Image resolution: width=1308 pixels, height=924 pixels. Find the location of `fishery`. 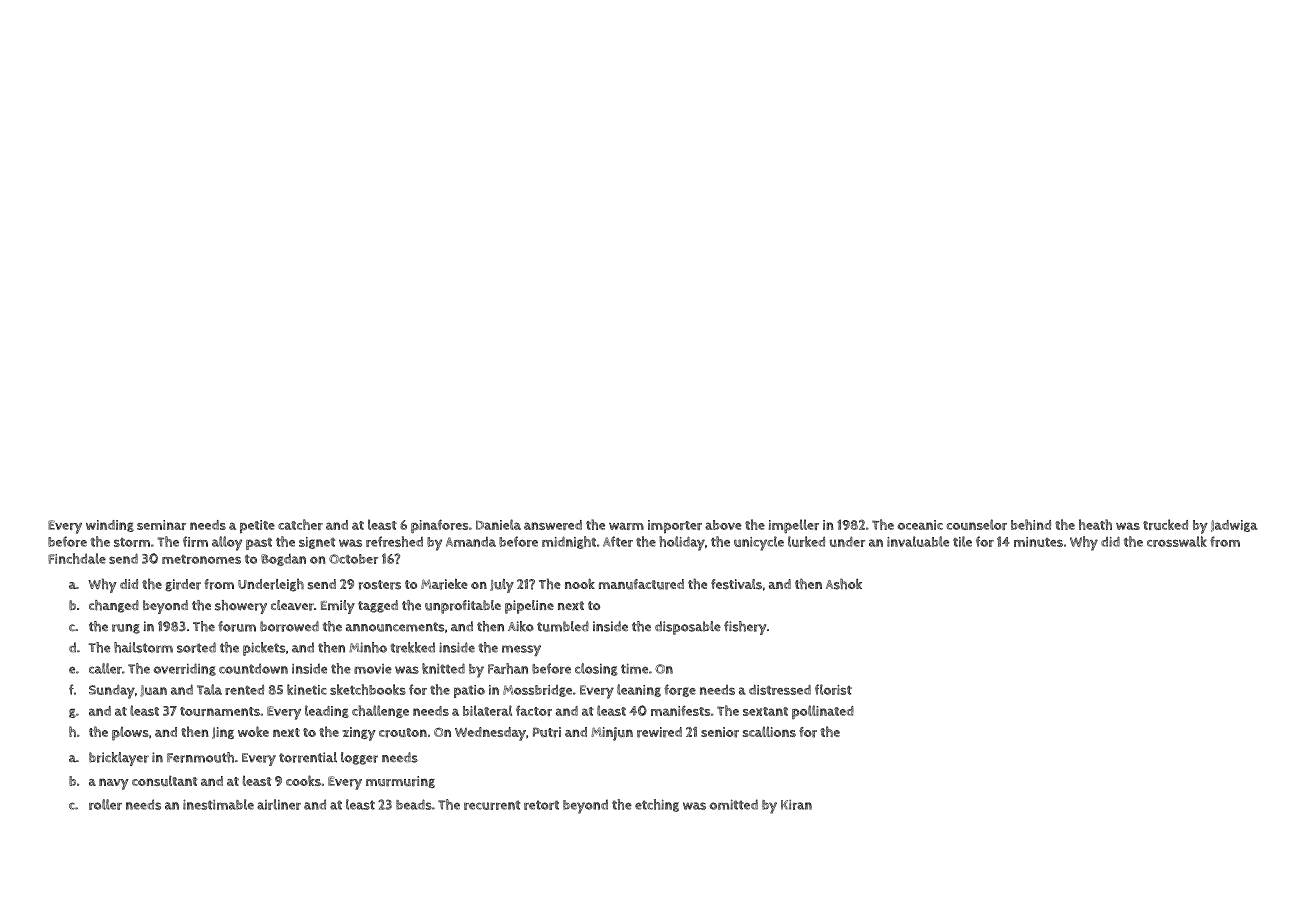

fishery is located at coordinates (745, 628).
